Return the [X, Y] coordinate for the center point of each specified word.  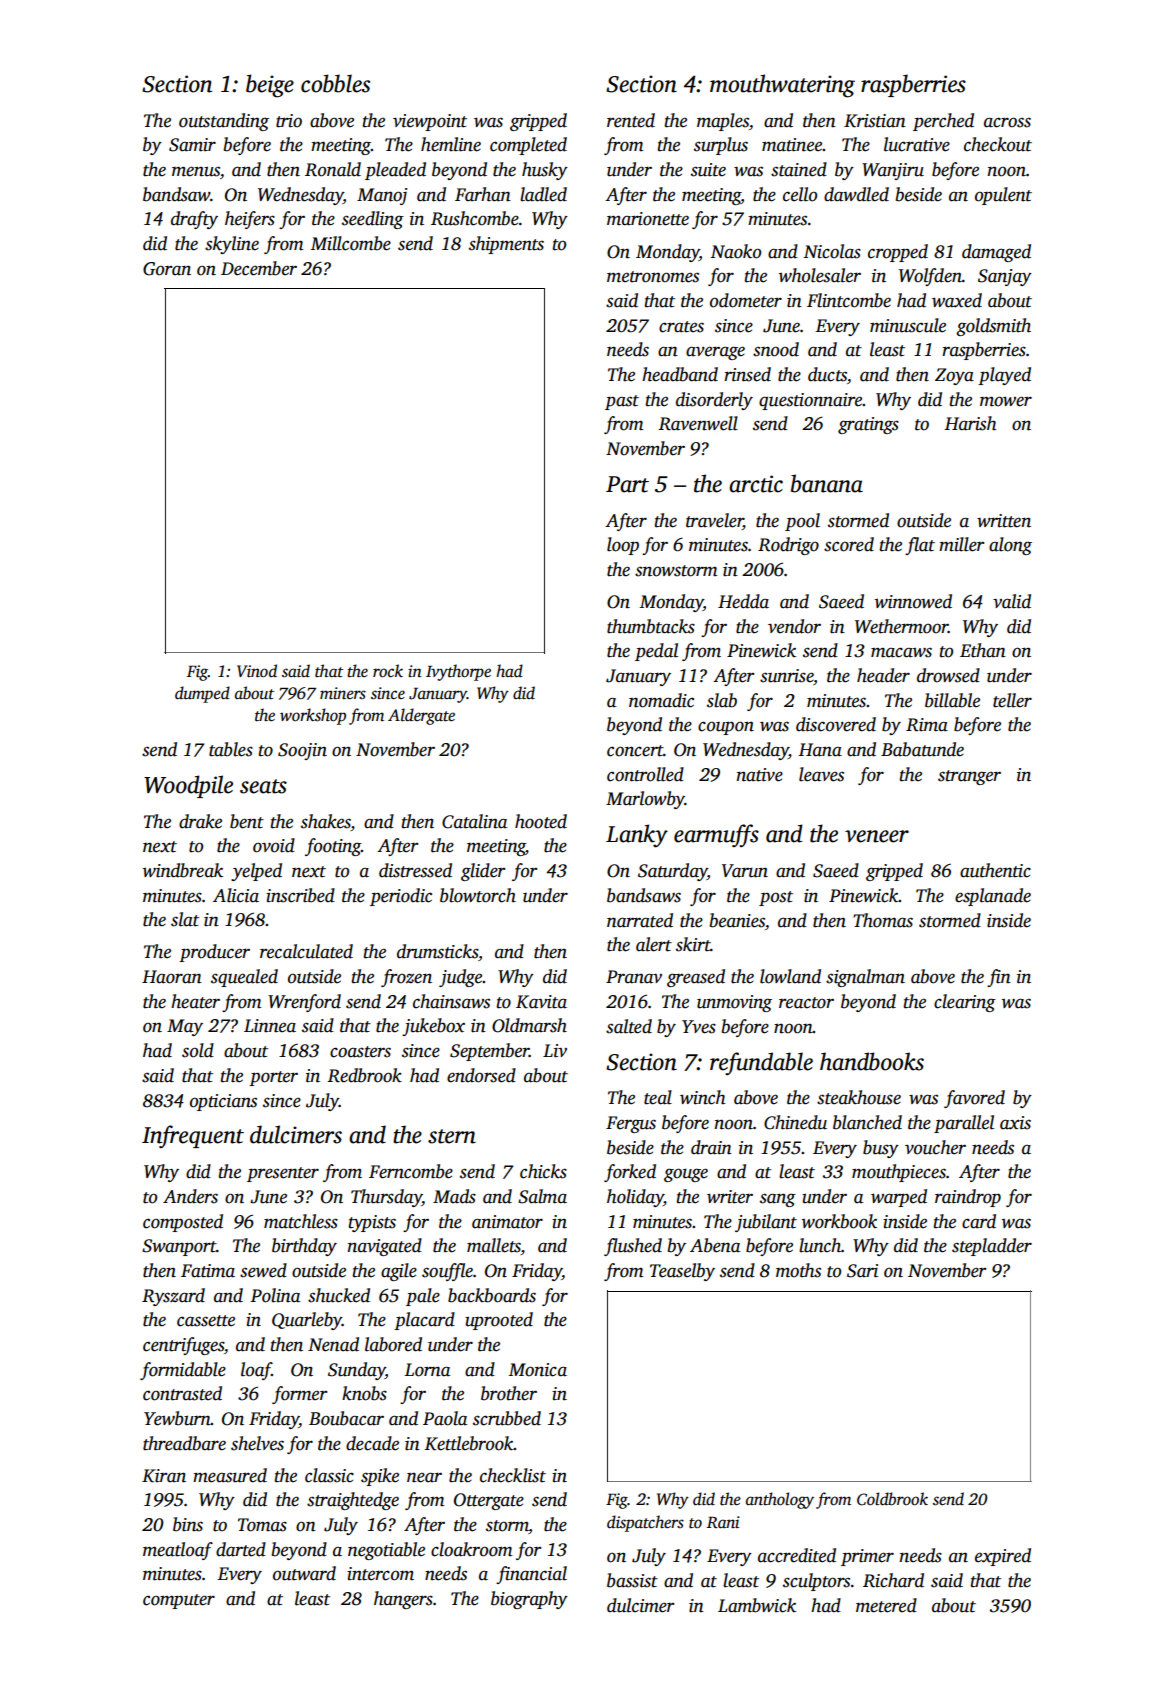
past [622, 402]
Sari [862, 1271]
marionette [648, 219]
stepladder [992, 1247]
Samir [192, 145]
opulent [1003, 196]
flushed [633, 1247]
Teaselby [682, 1272]
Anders [190, 1196]
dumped [202, 694]
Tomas [262, 1525]
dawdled [856, 194]
